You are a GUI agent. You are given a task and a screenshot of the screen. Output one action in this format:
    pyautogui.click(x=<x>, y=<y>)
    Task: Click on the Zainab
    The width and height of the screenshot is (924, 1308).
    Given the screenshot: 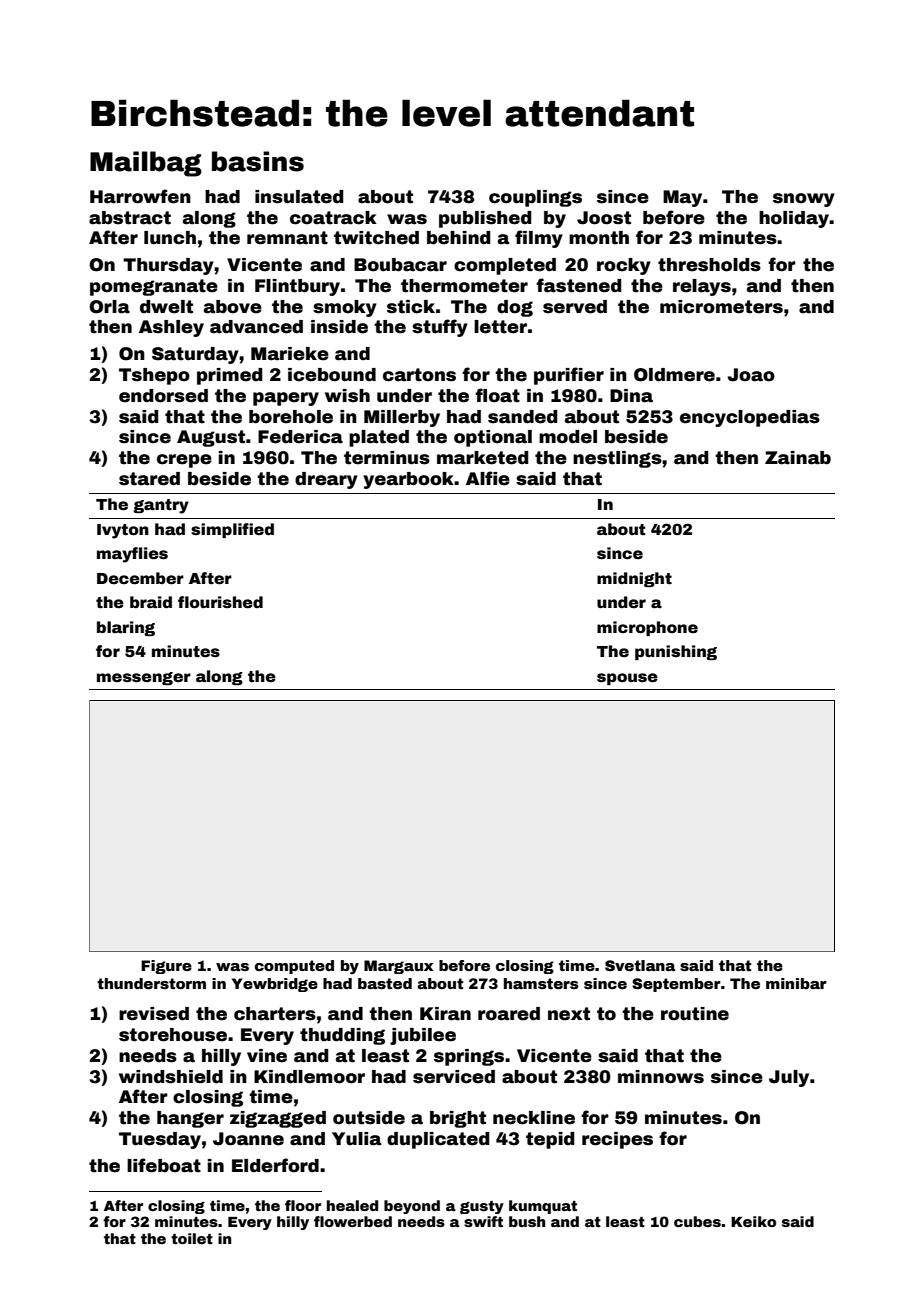 What is the action you would take?
    pyautogui.click(x=798, y=458)
